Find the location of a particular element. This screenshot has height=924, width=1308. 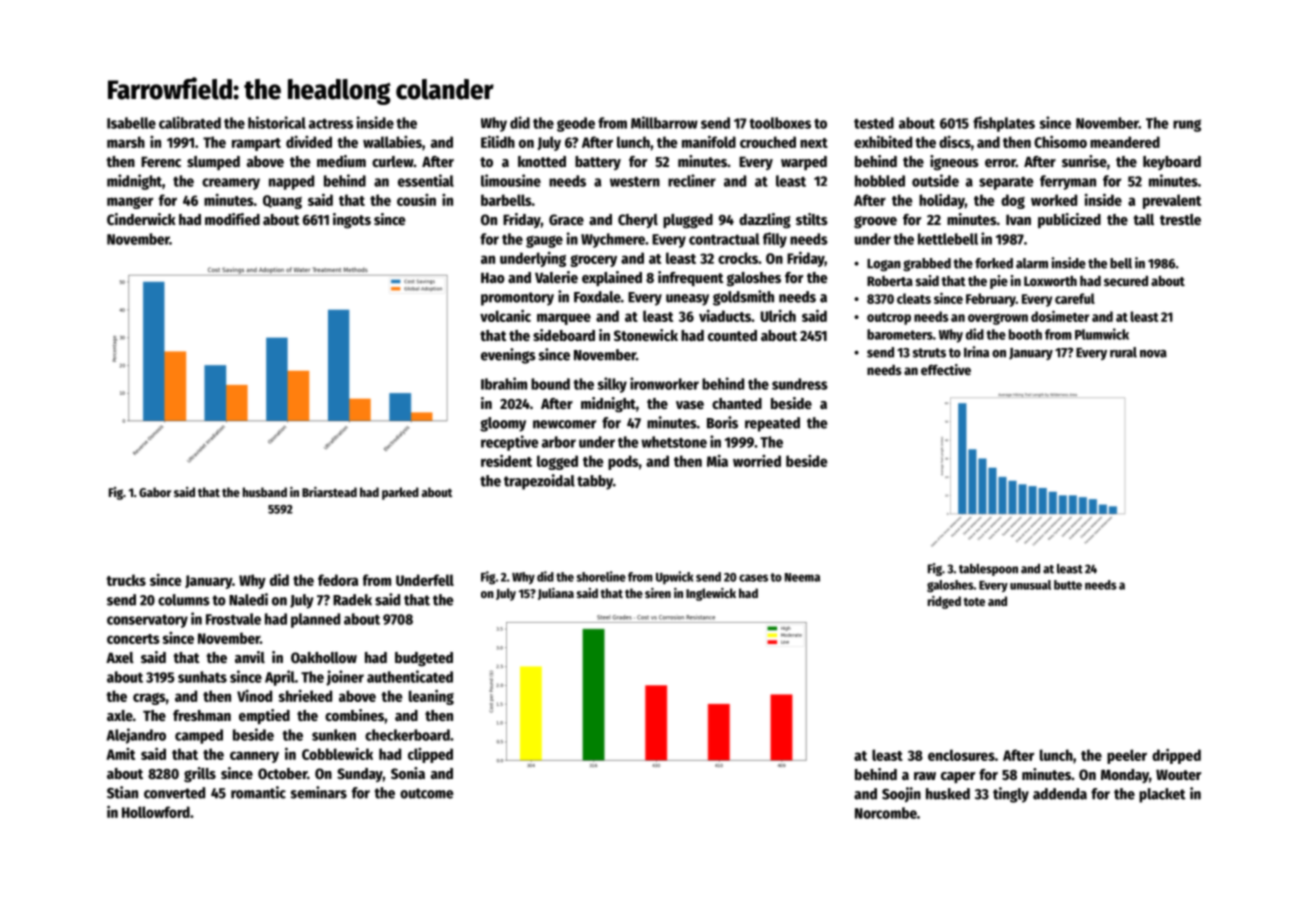

error is located at coordinates (1000, 163).
